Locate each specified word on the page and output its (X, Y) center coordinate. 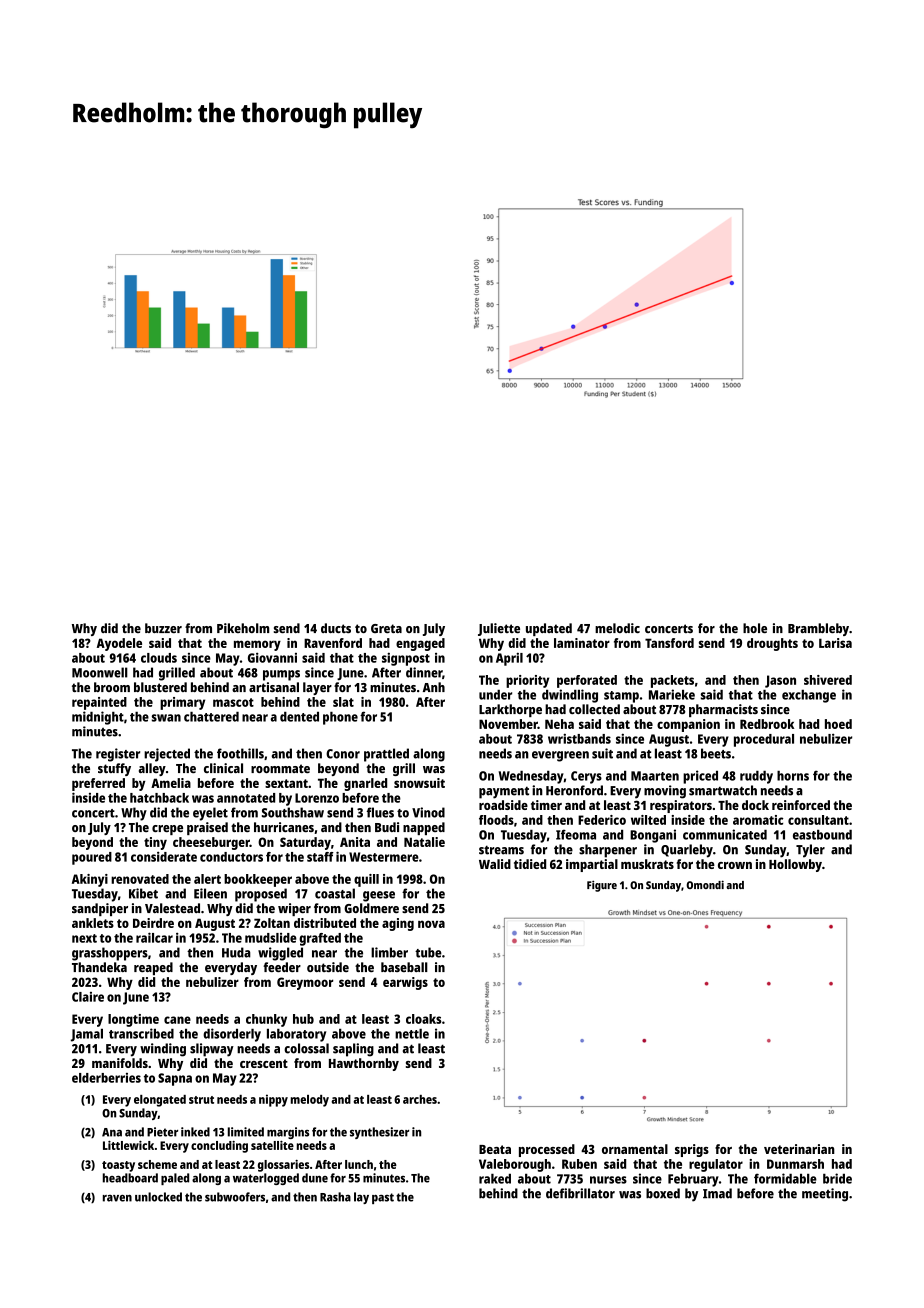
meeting (825, 1195)
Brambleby (818, 629)
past (383, 1198)
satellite (272, 1145)
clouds (159, 658)
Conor (343, 754)
